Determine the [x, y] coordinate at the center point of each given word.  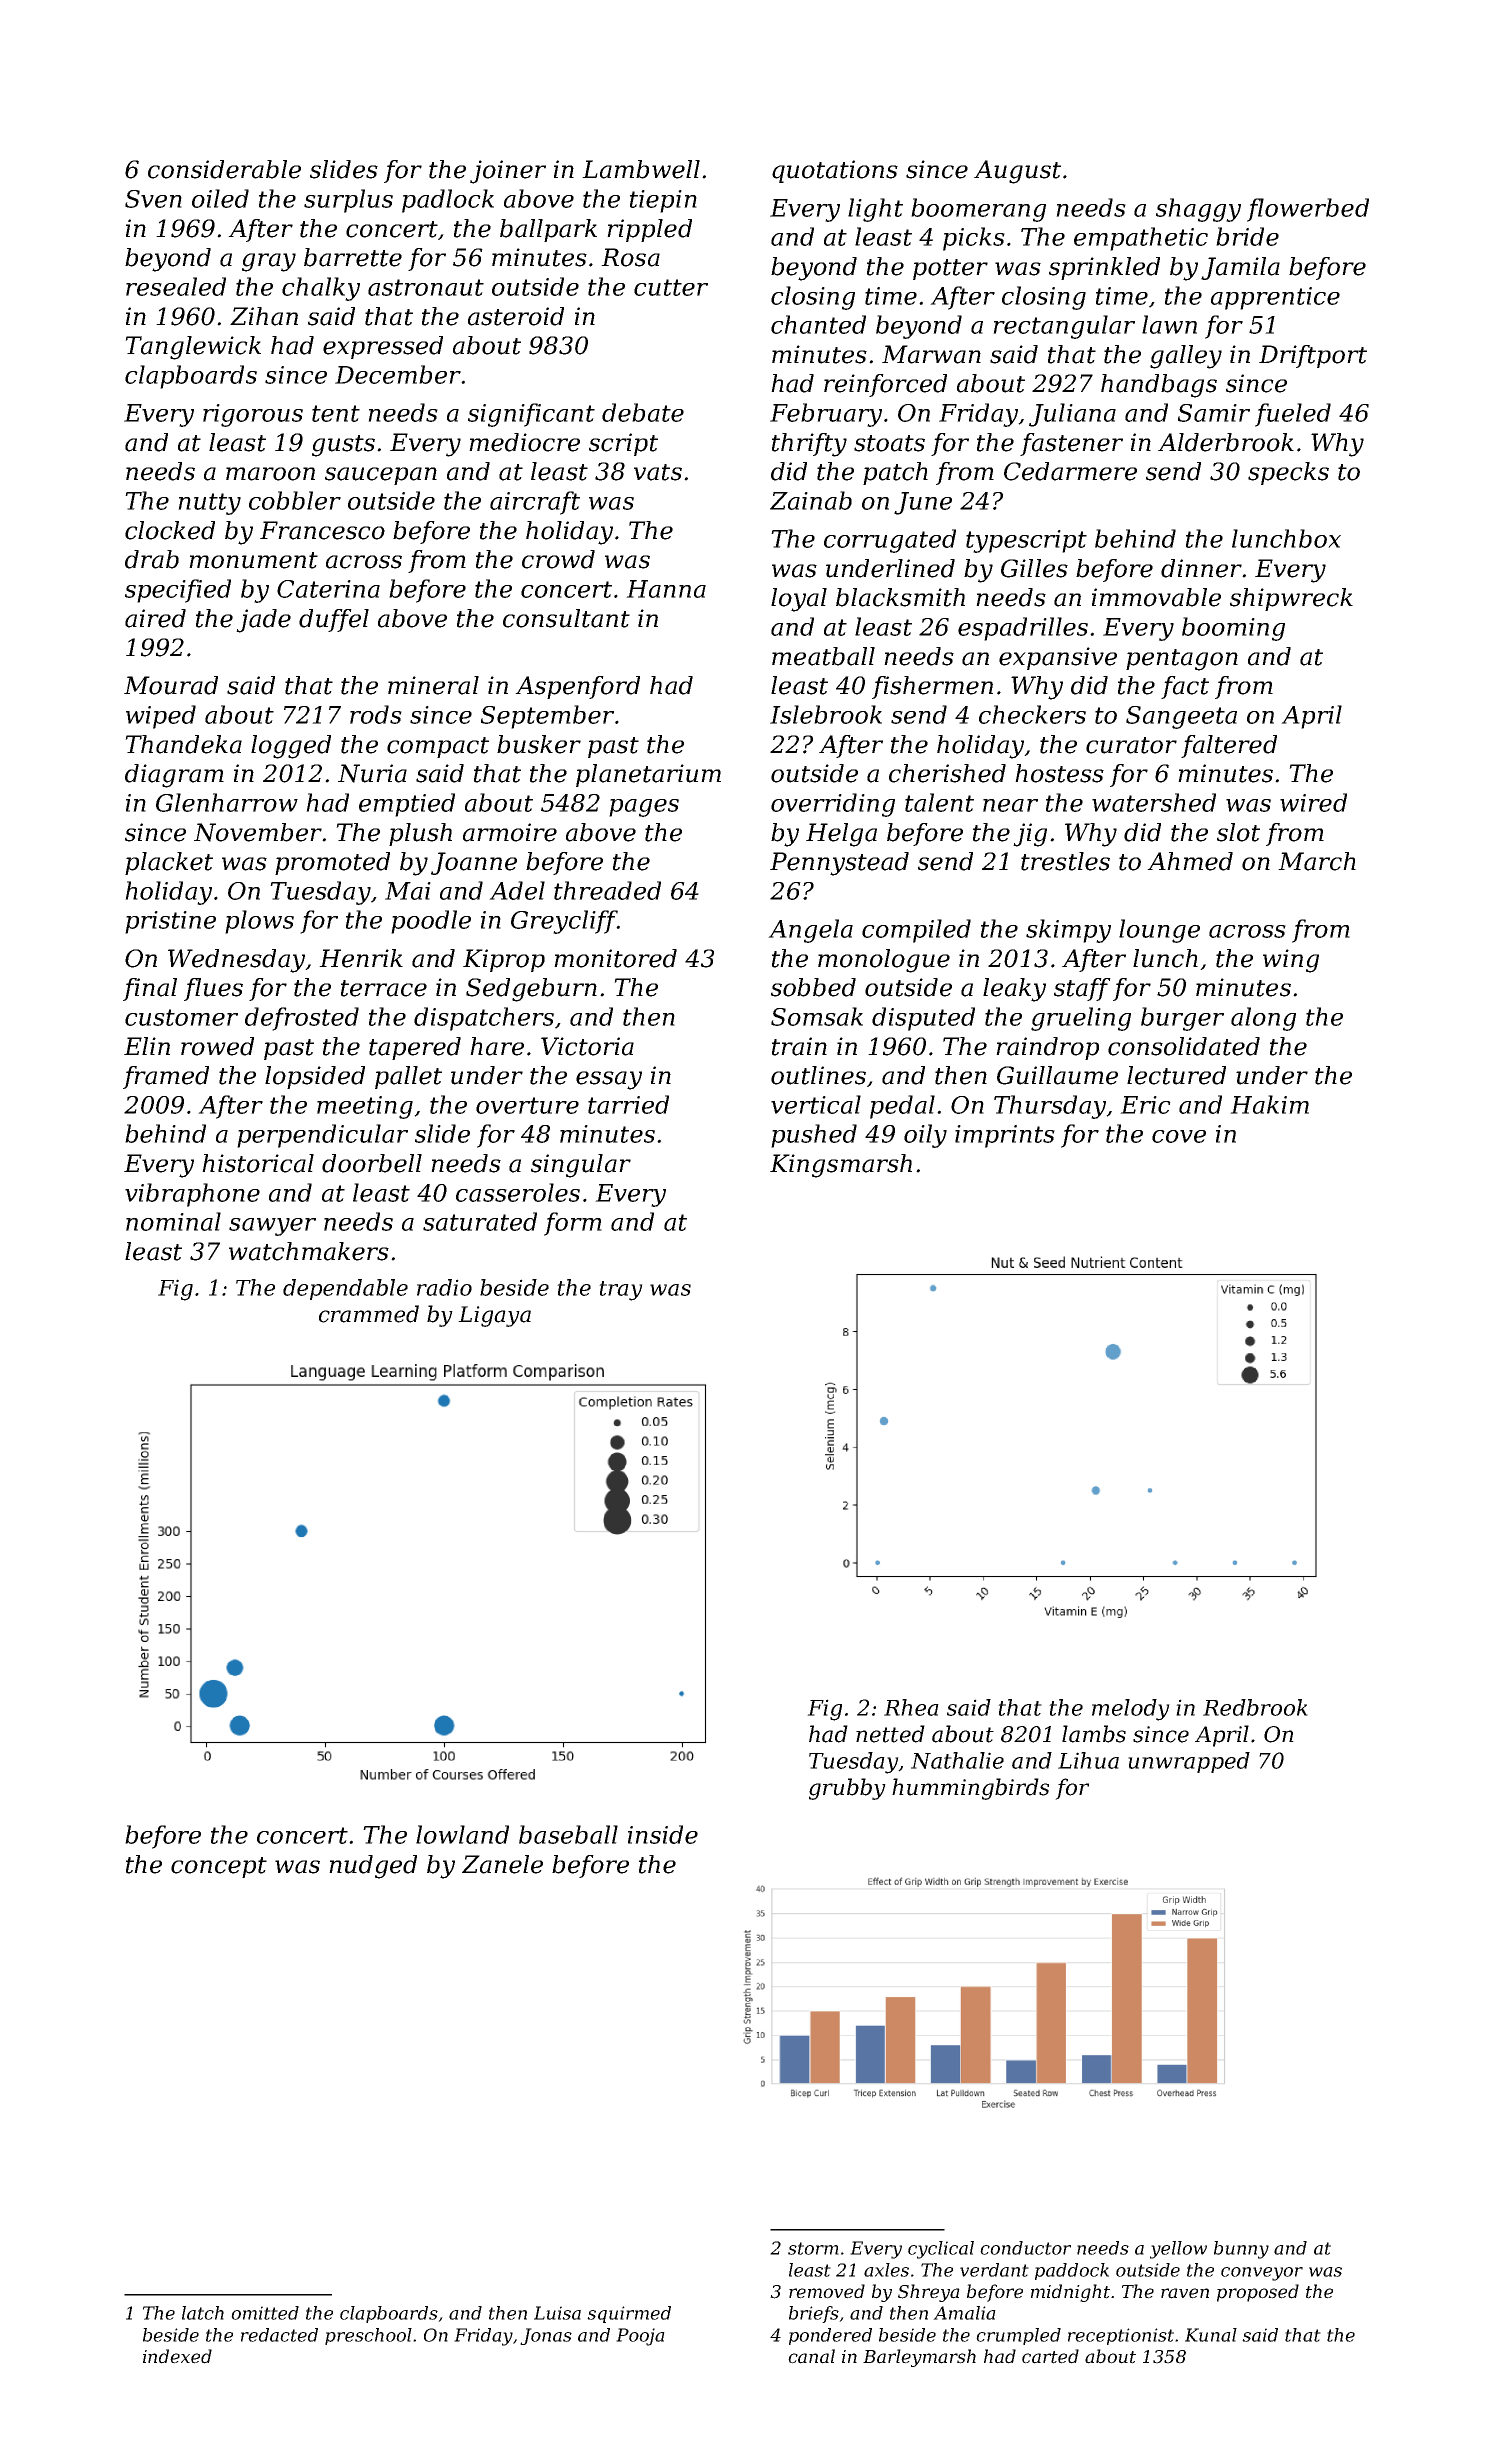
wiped [161, 717]
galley [1186, 357]
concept [219, 1867]
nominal [173, 1221]
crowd [558, 559]
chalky [321, 289]
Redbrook [1255, 1707]
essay [609, 1080]
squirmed [629, 2314]
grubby [847, 1789]
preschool [368, 2336]
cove [1179, 1136]
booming [1233, 629]
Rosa [630, 257]
